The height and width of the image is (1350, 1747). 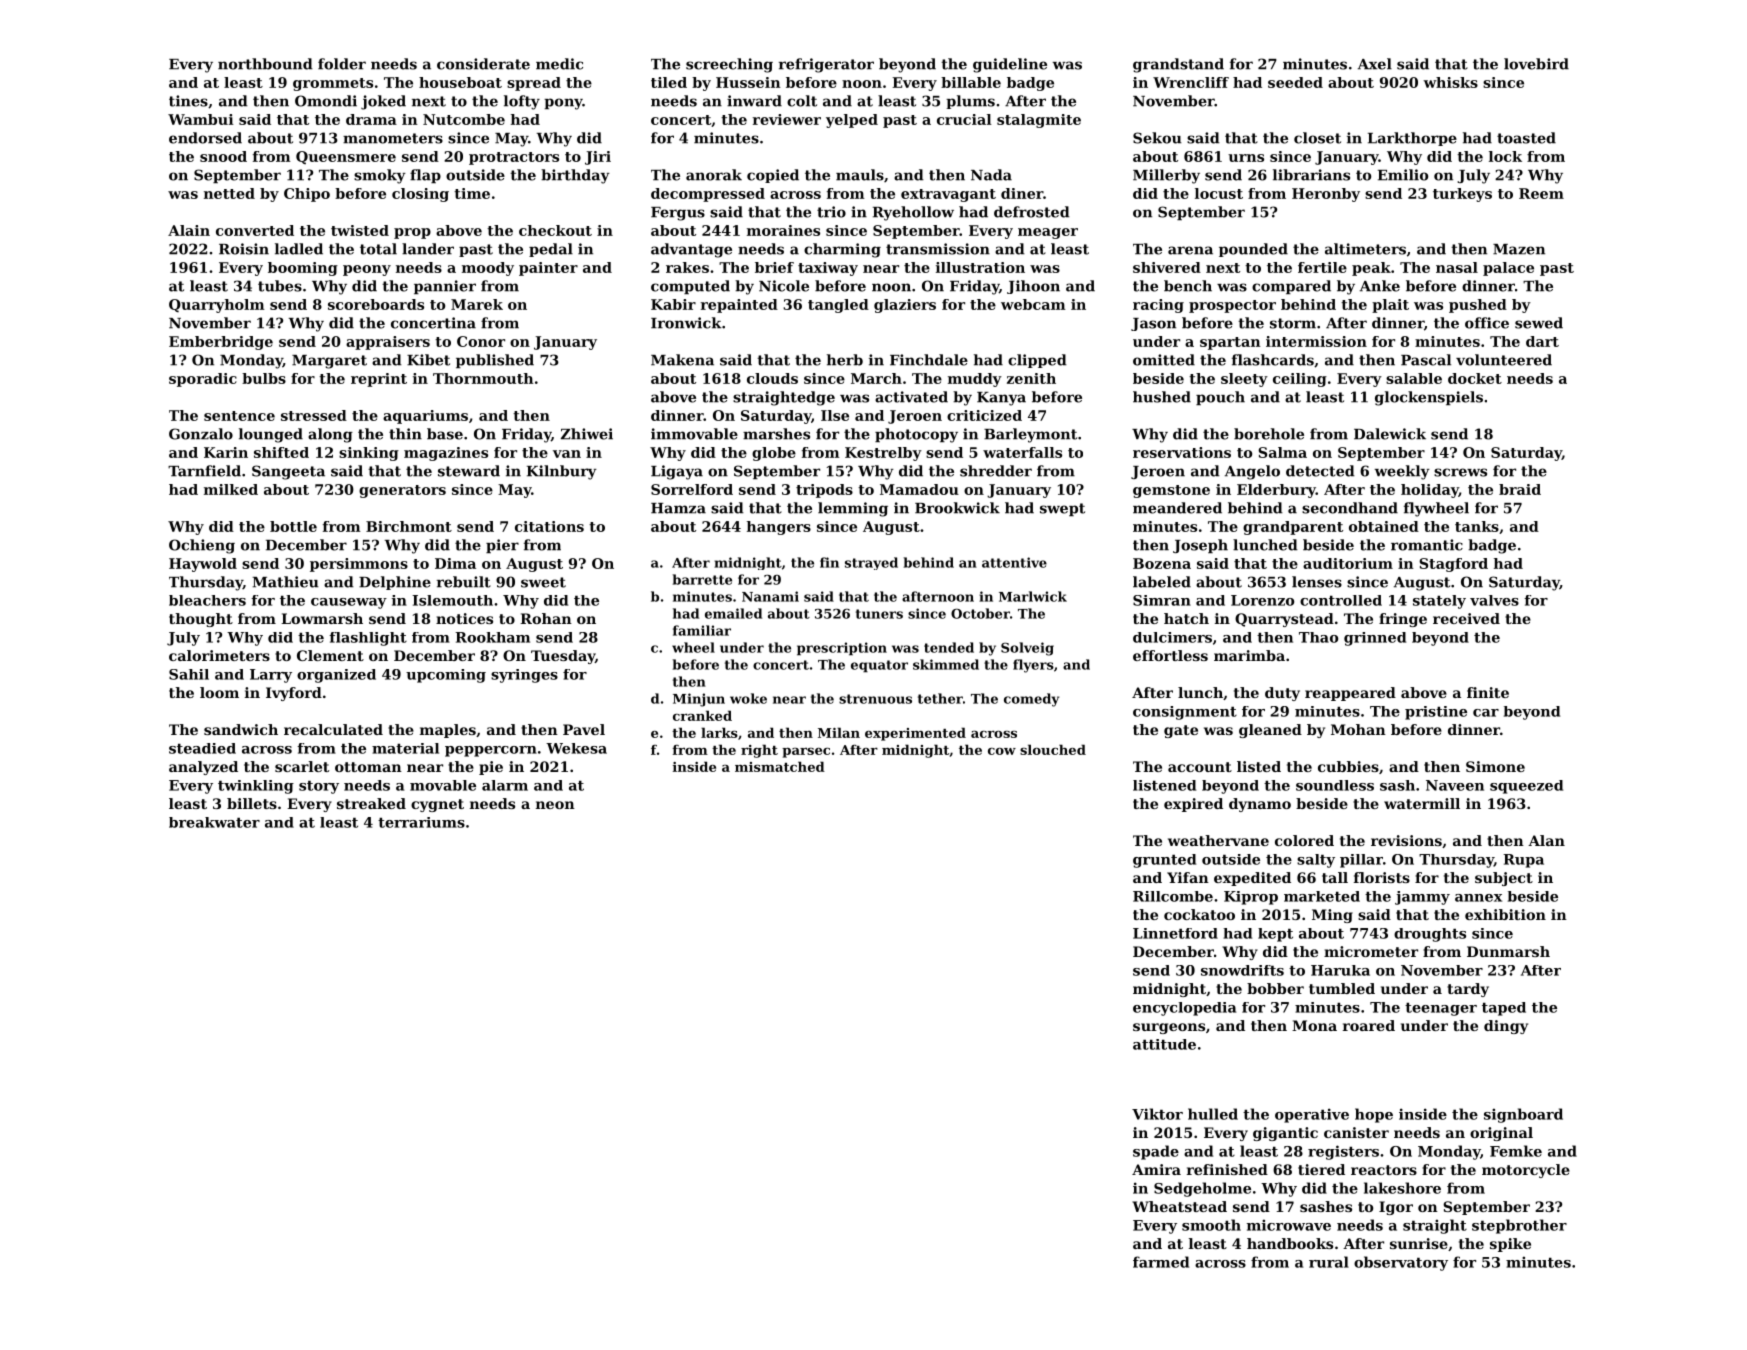 What do you see at coordinates (214, 822) in the image?
I see `breakwater` at bounding box center [214, 822].
